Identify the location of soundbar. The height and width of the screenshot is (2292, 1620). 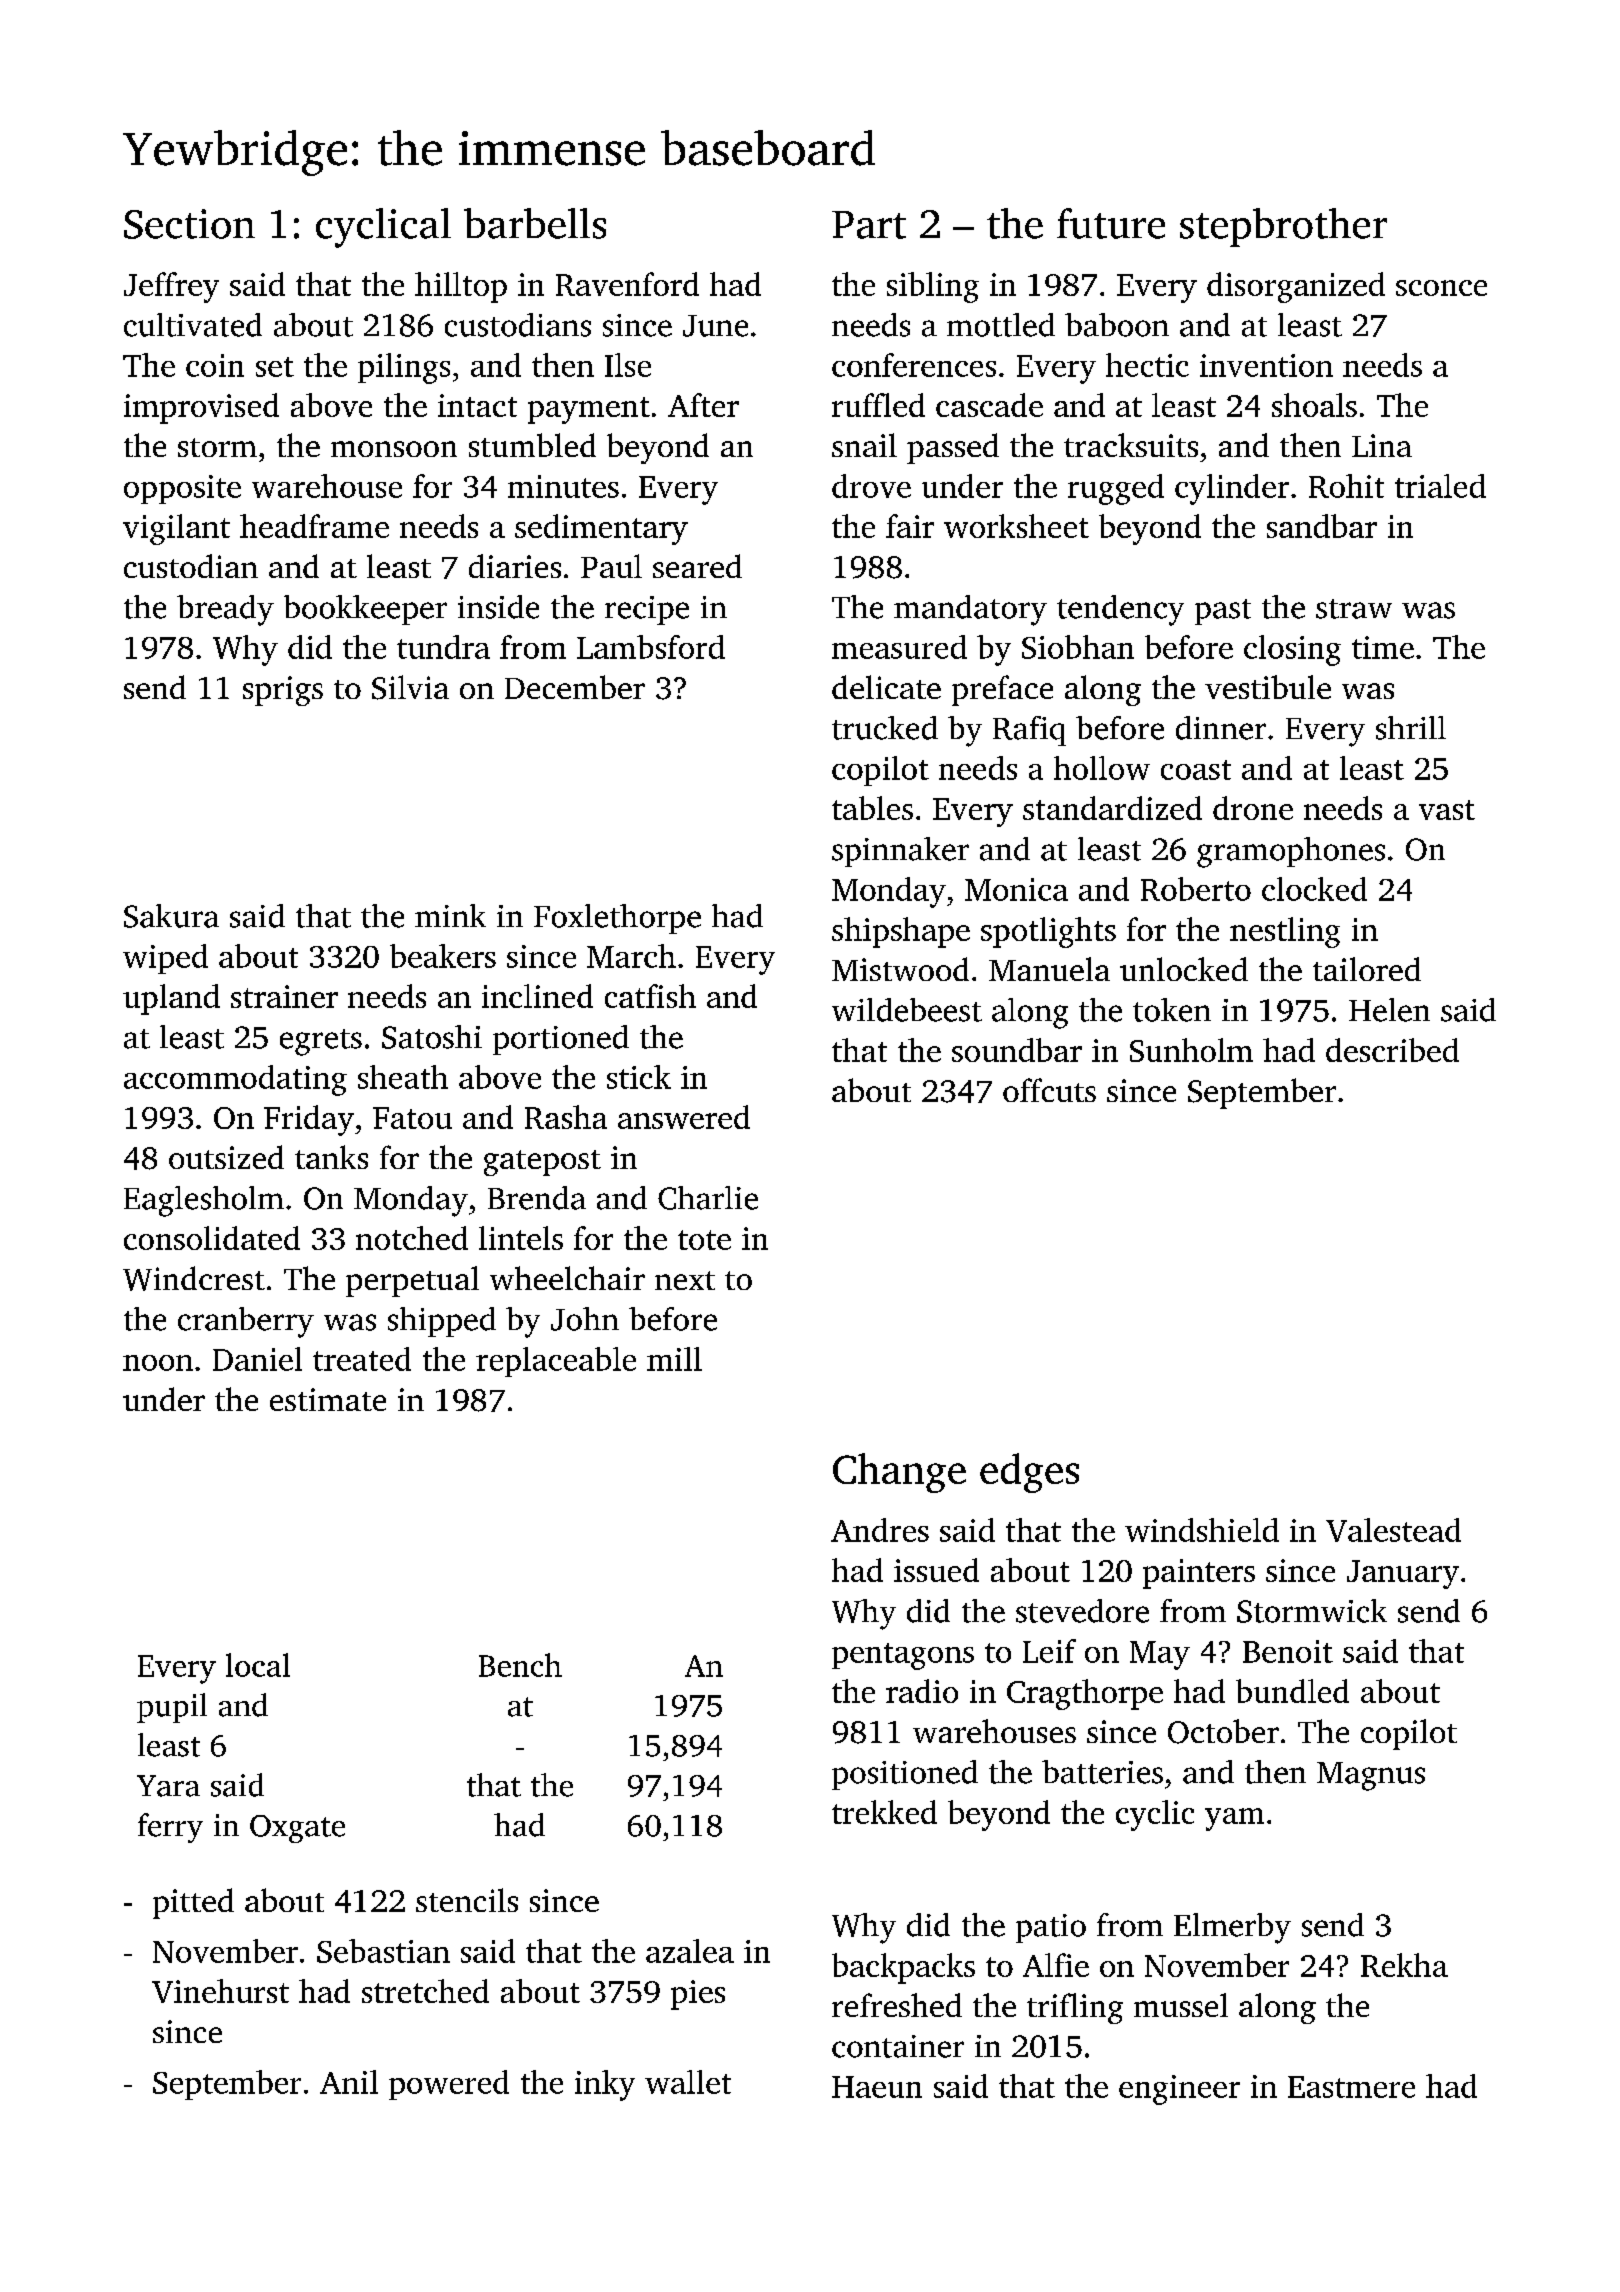
(1017, 1050).
